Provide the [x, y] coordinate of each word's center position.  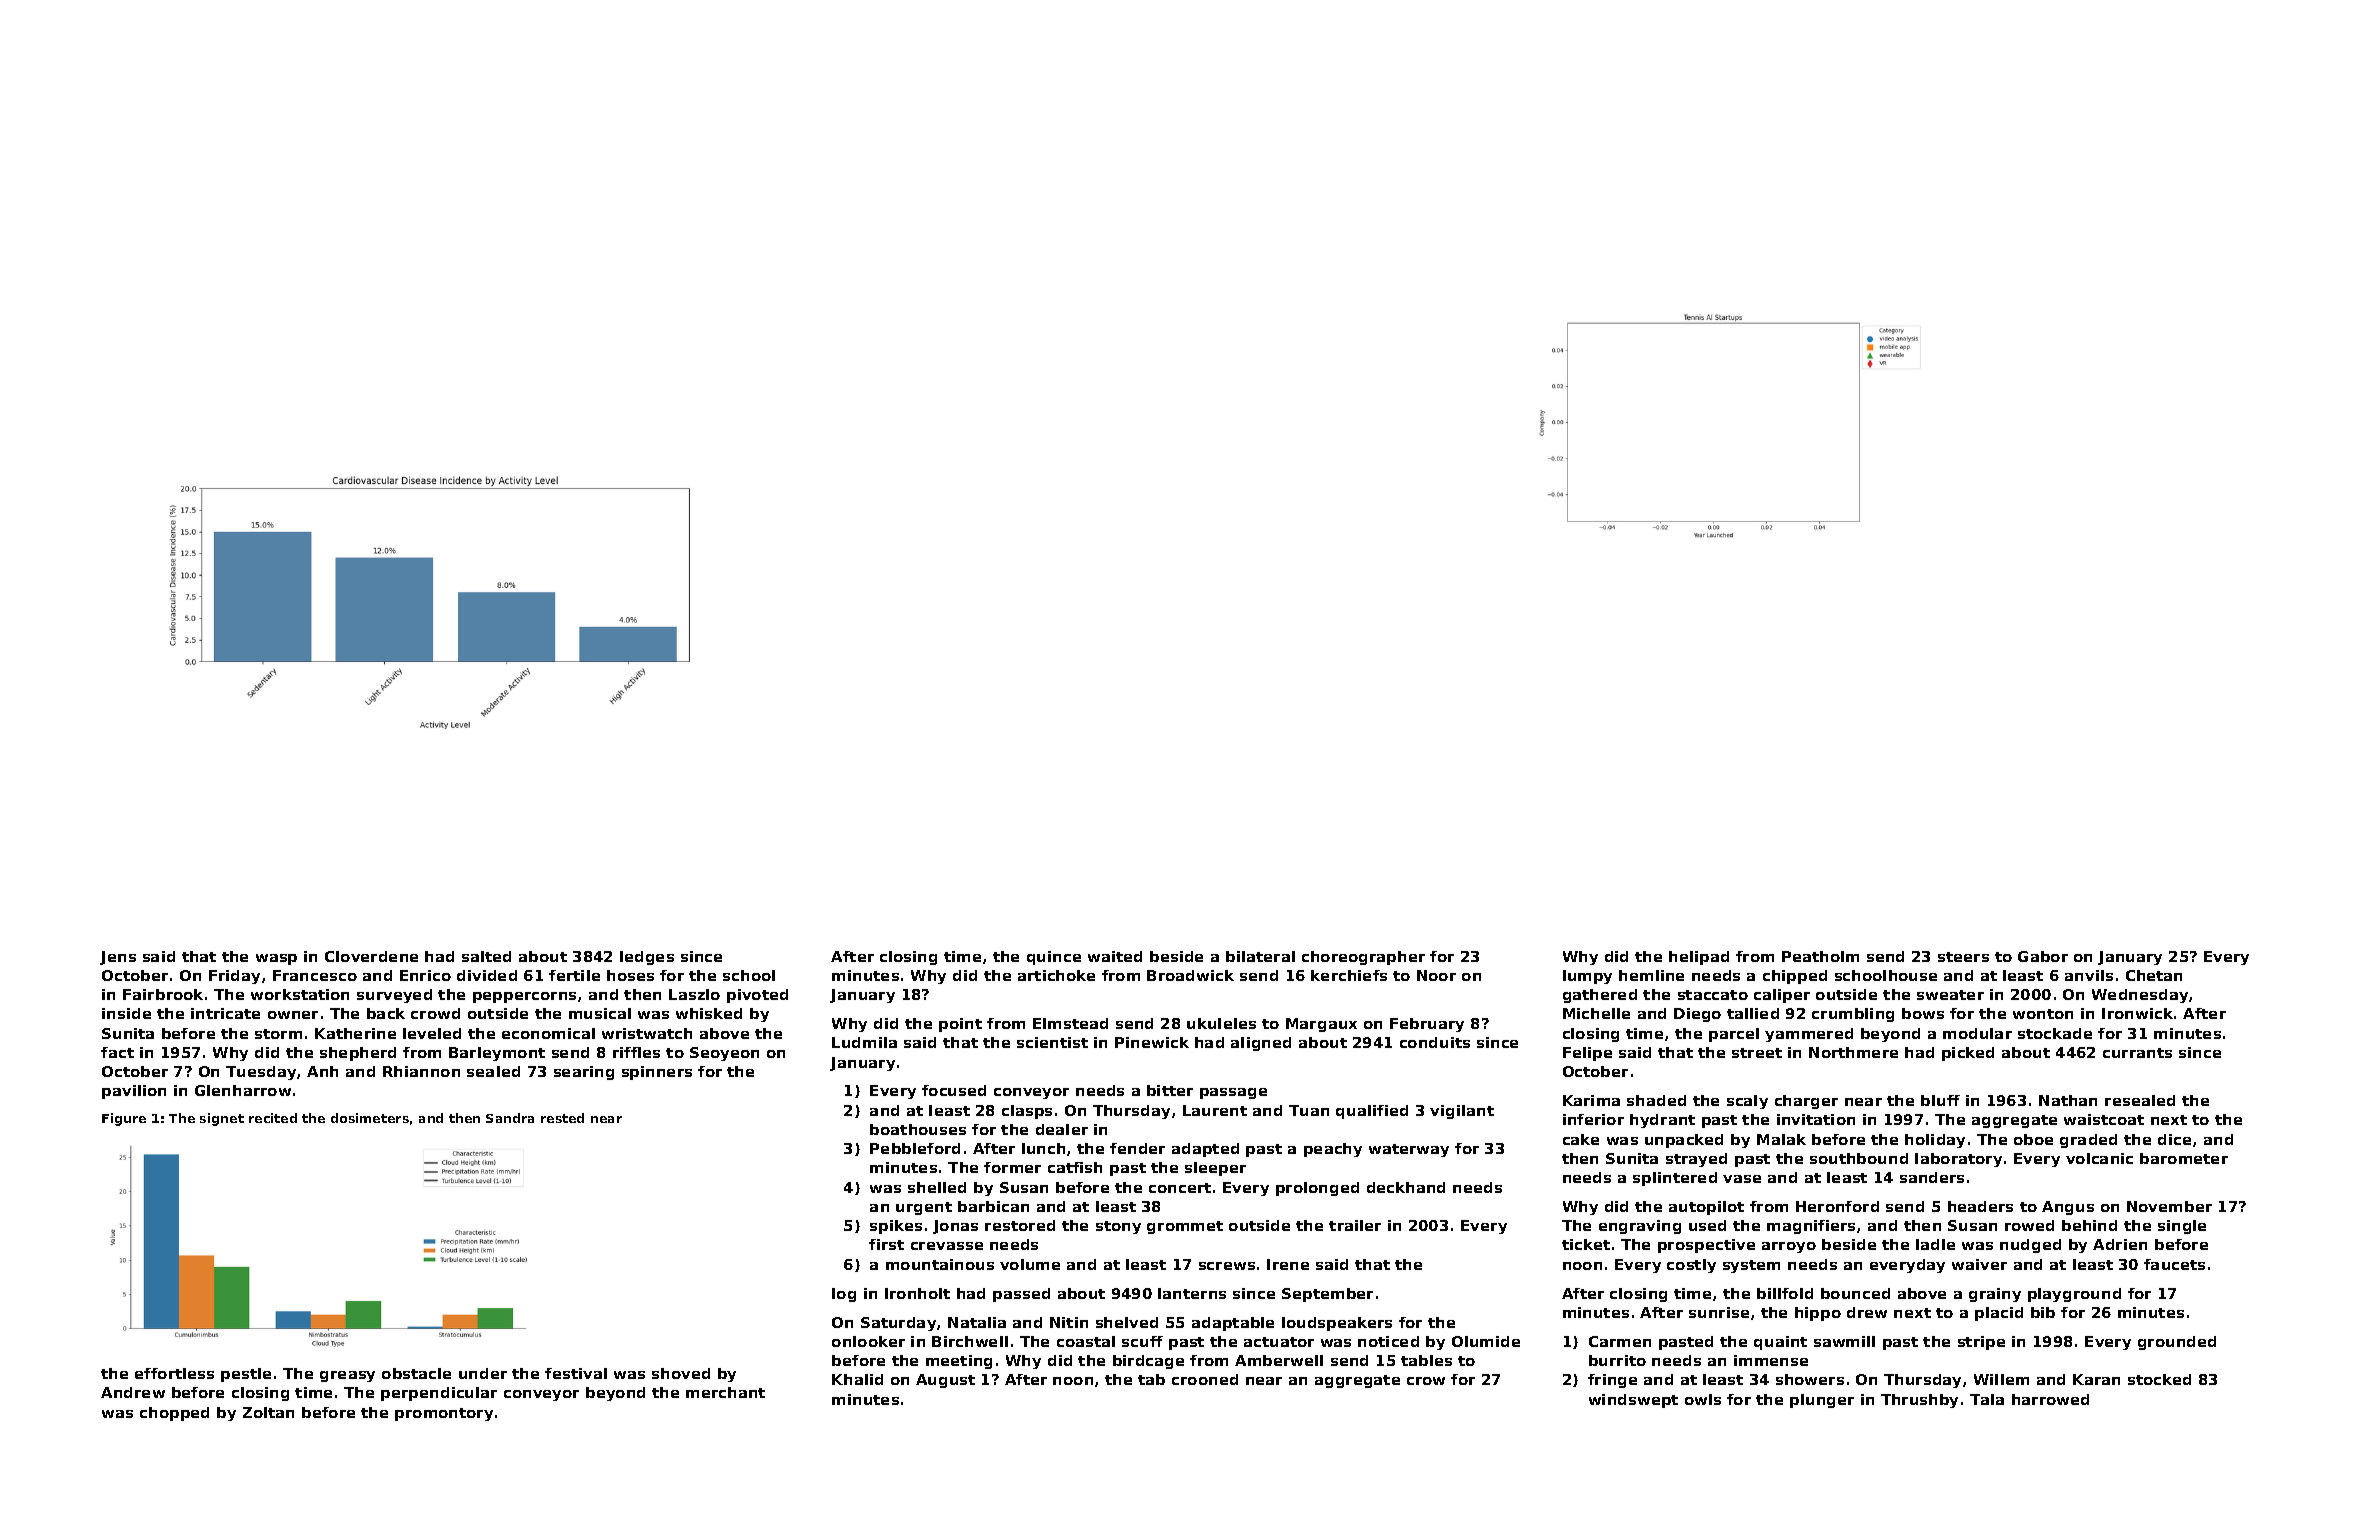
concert [1180, 1188]
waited [1115, 956]
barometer [2184, 1158]
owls [1703, 1399]
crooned [1205, 1379]
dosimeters [370, 1118]
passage [1233, 1093]
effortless [174, 1373]
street [1757, 1053]
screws [1227, 1266]
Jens [118, 958]
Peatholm [1820, 956]
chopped [174, 1414]
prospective [1706, 1246]
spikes [896, 1227]
